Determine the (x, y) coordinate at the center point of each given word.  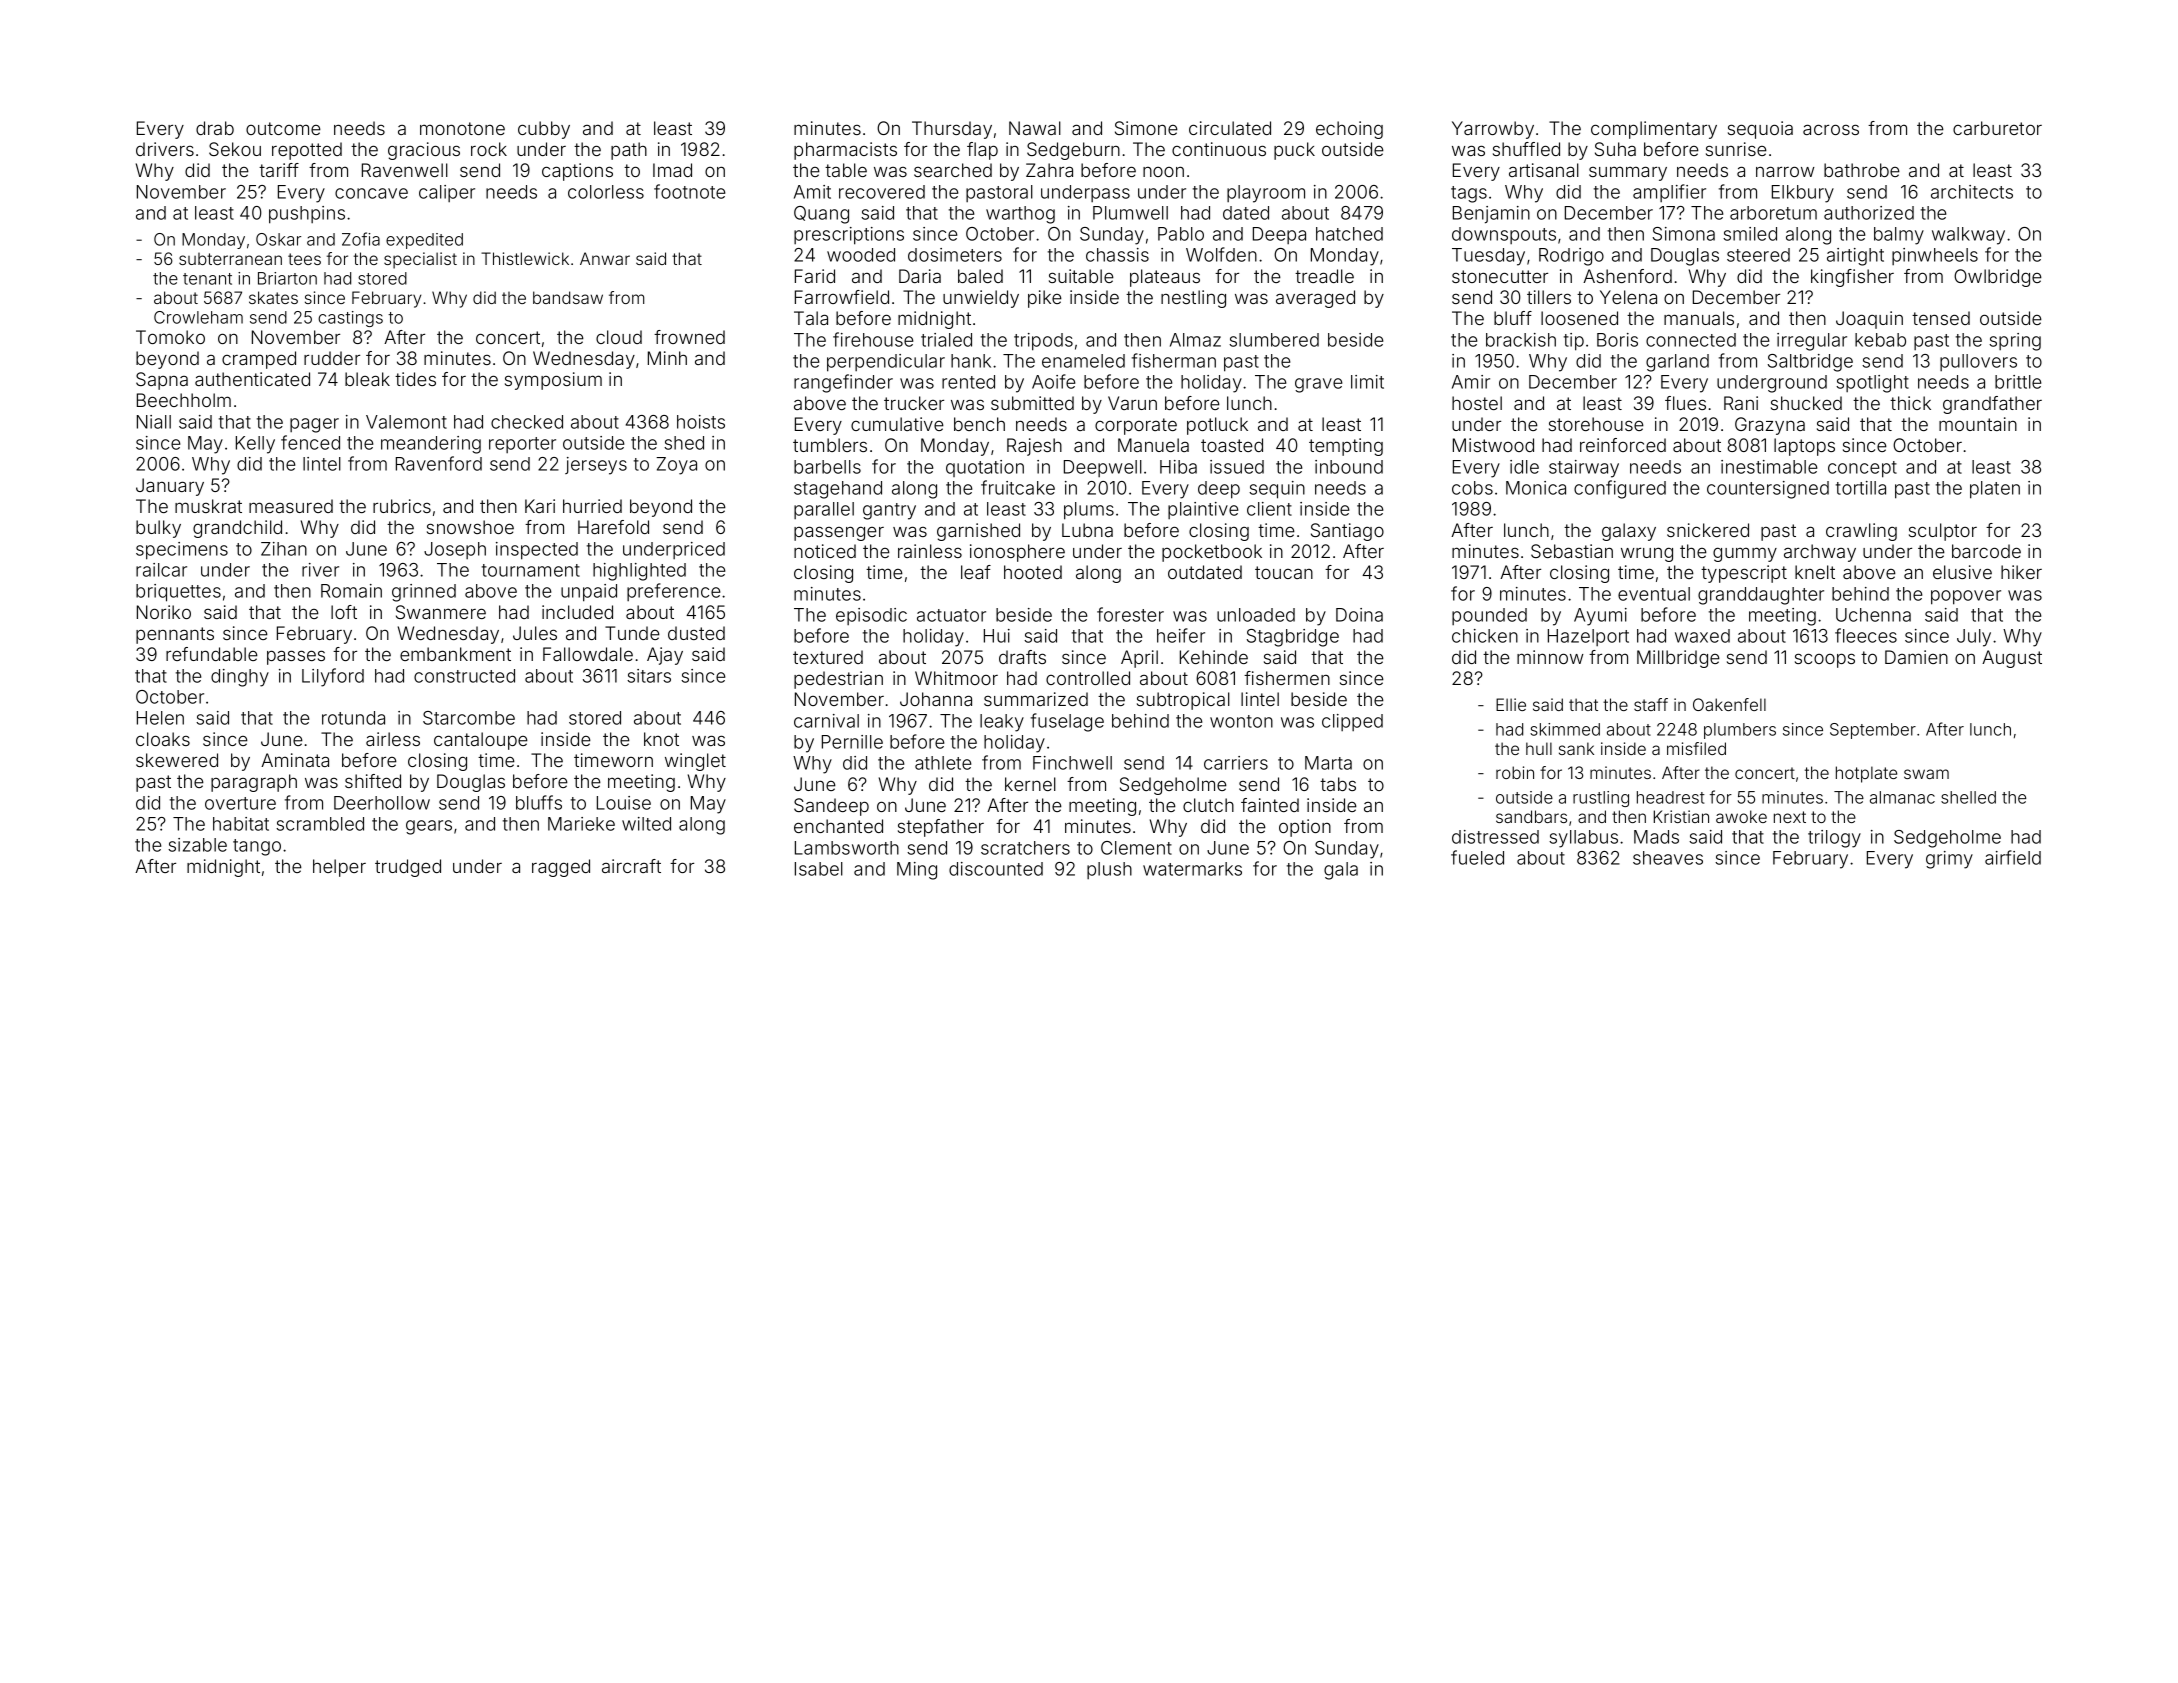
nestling (1193, 299)
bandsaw (568, 297)
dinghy (240, 678)
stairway (1584, 469)
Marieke (581, 824)
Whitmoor (956, 678)
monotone (462, 128)
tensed (1941, 318)
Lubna (1087, 530)
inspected (537, 551)
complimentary (1654, 130)
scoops (1825, 660)
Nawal (1035, 128)
